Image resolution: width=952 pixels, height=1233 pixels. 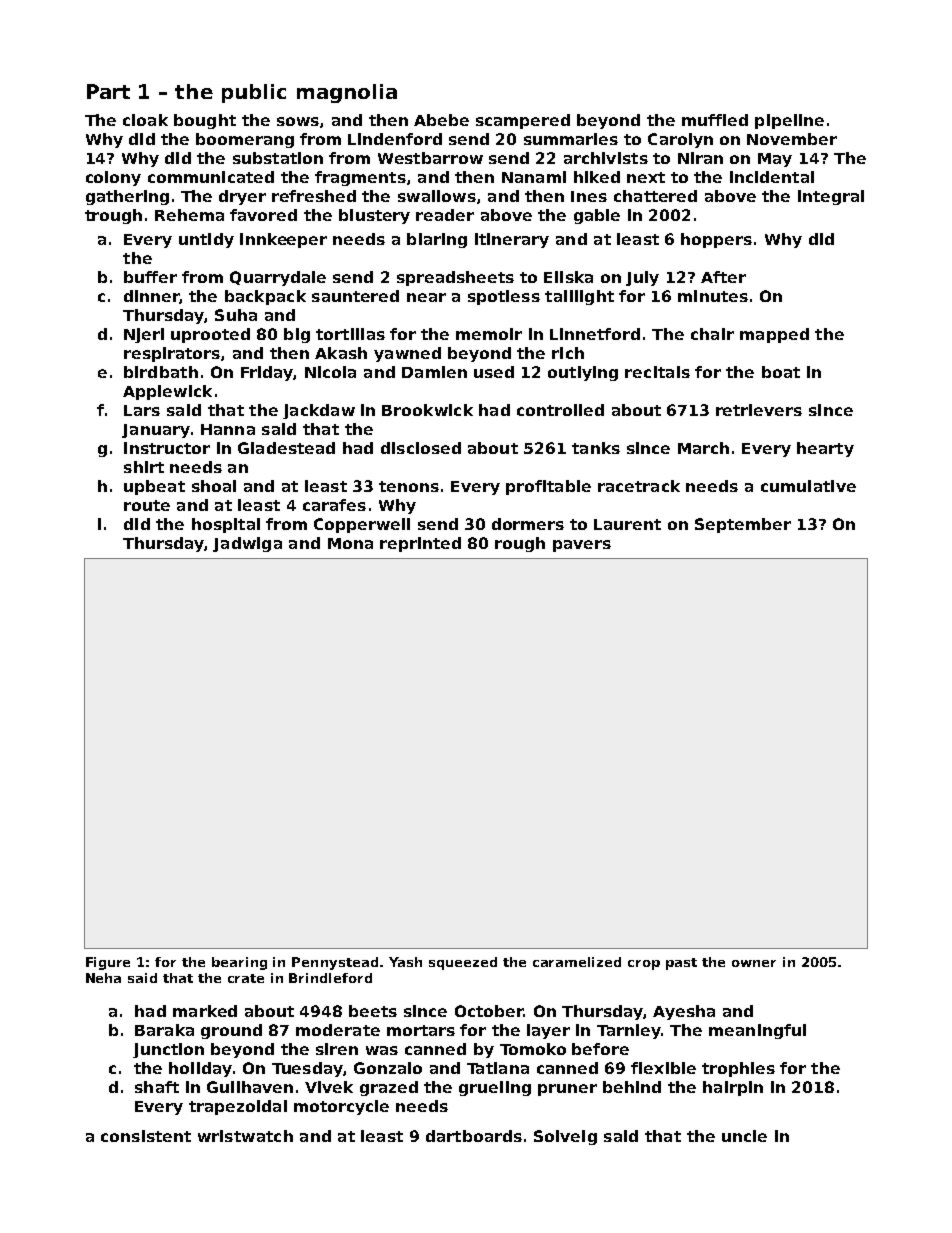 I want to click on near, so click(x=426, y=297).
